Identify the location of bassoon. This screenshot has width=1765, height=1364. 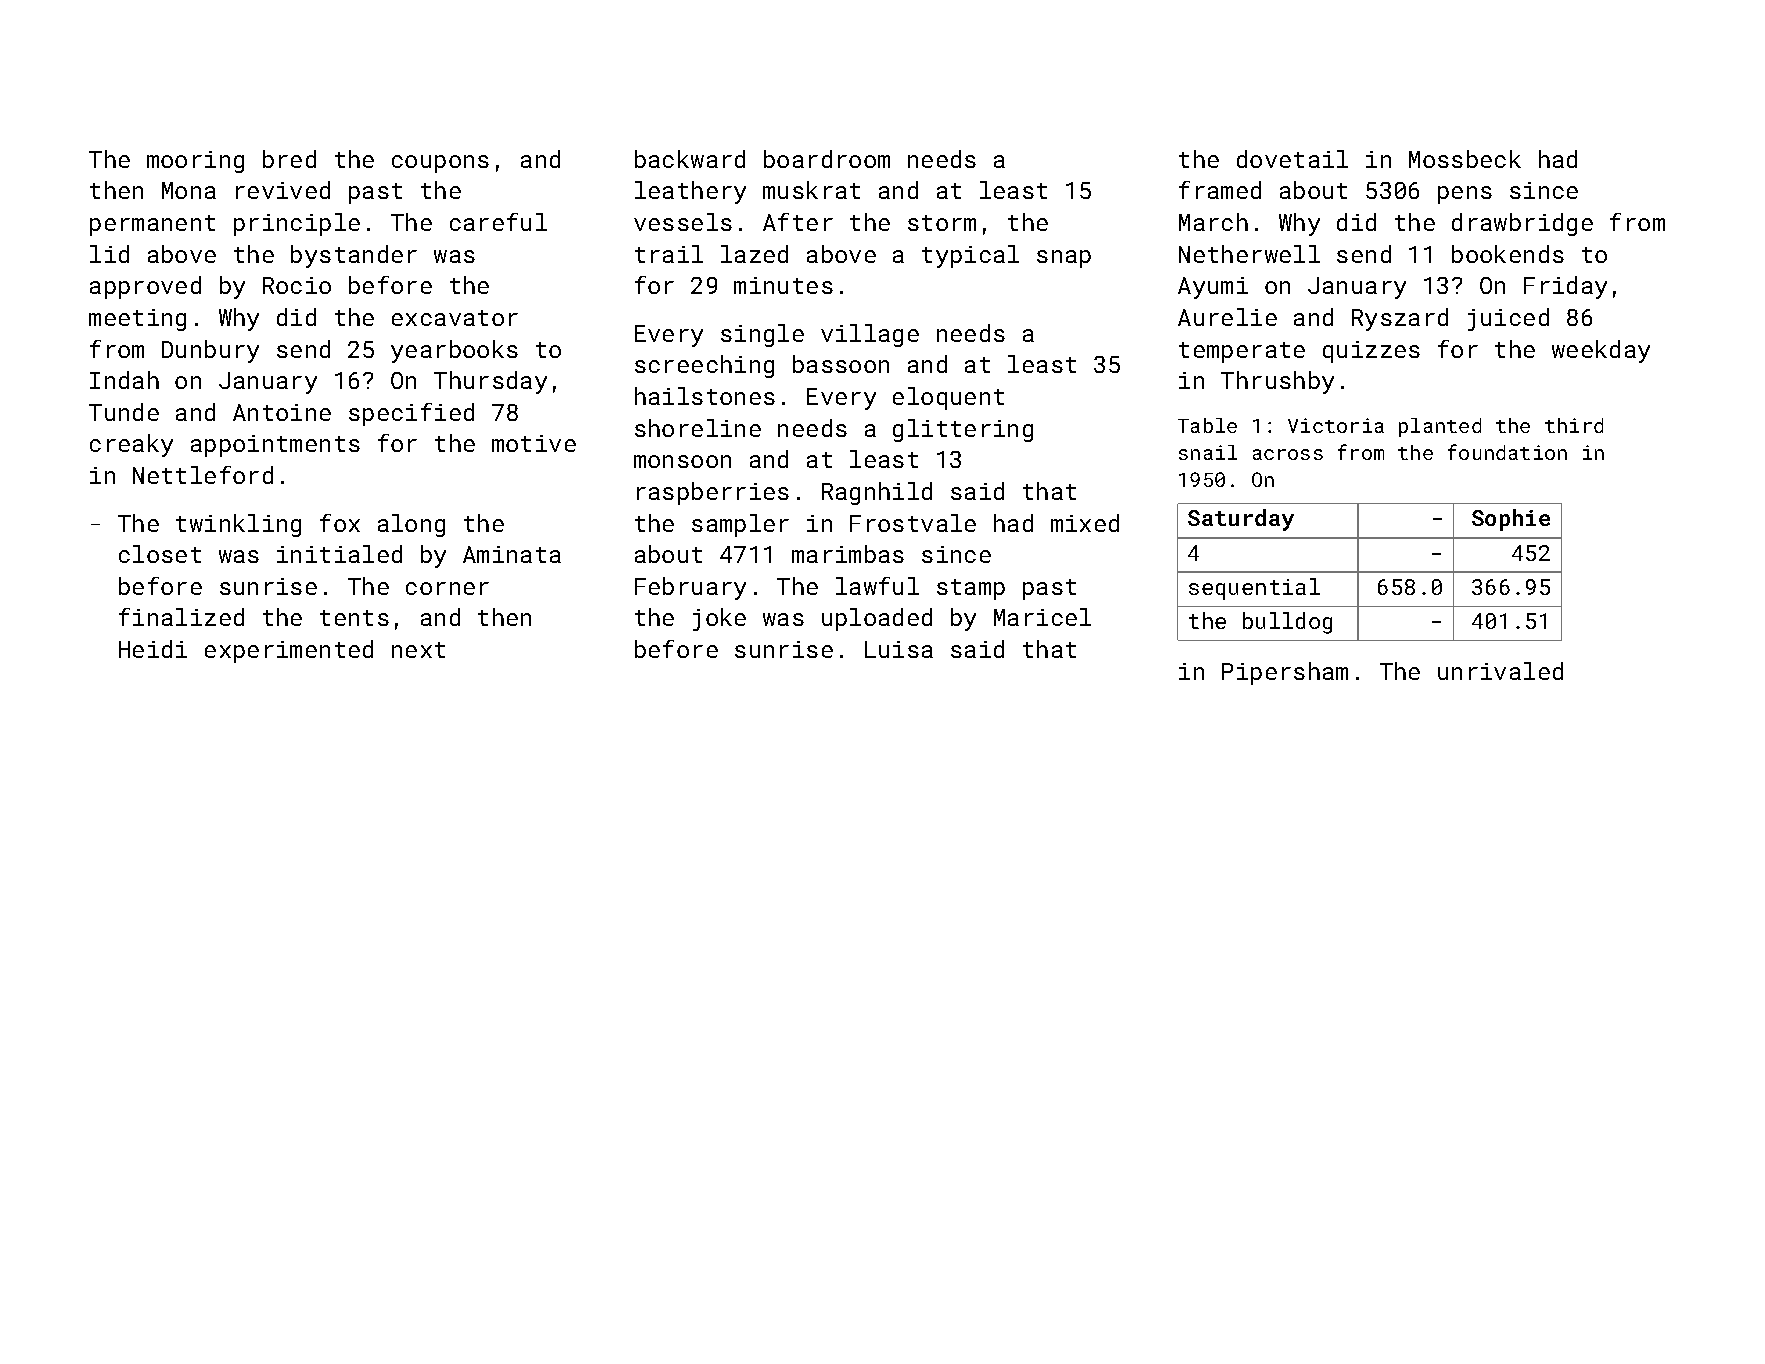
(841, 364).
